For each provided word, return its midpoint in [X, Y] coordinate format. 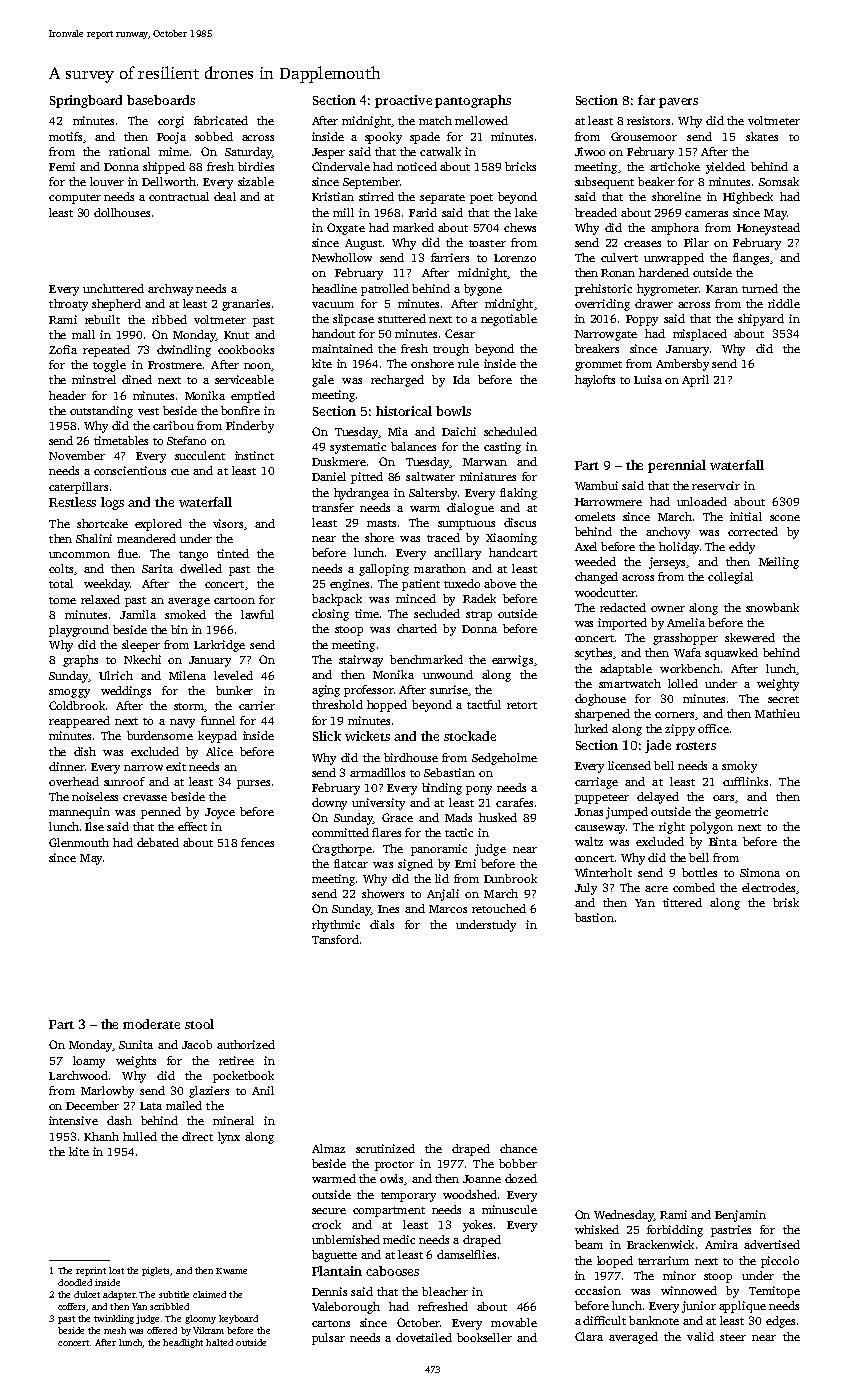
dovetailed [424, 1337]
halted [219, 1342]
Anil [263, 1090]
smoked [185, 614]
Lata [151, 1106]
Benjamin [740, 1216]
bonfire [240, 410]
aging [326, 691]
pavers [678, 103]
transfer [333, 507]
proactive [403, 101]
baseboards [161, 100]
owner [668, 609]
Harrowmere [608, 502]
